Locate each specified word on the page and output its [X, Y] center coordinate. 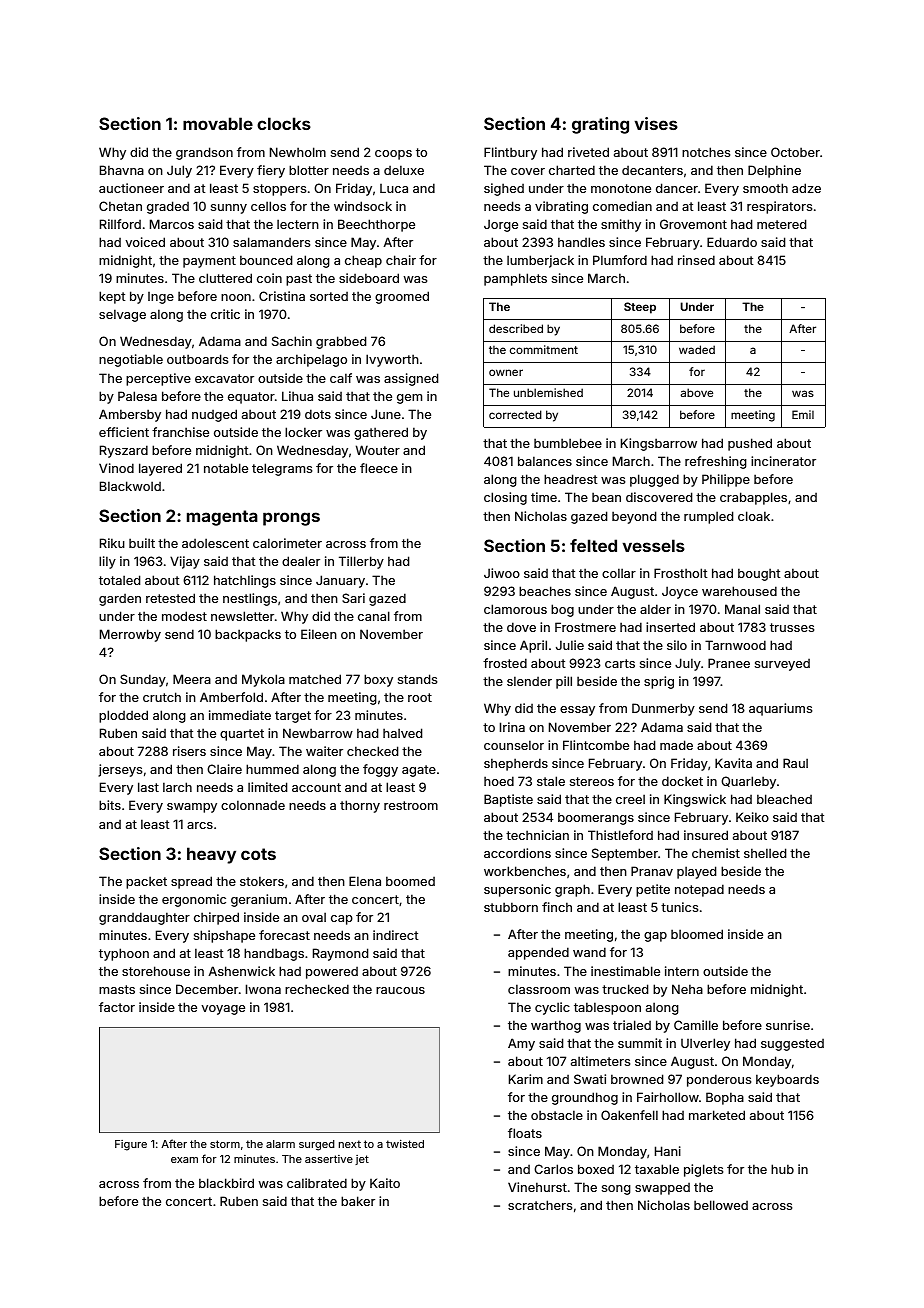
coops [393, 155]
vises [656, 123]
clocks [284, 123]
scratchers [540, 1205]
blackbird [226, 1183]
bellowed [721, 1205]
